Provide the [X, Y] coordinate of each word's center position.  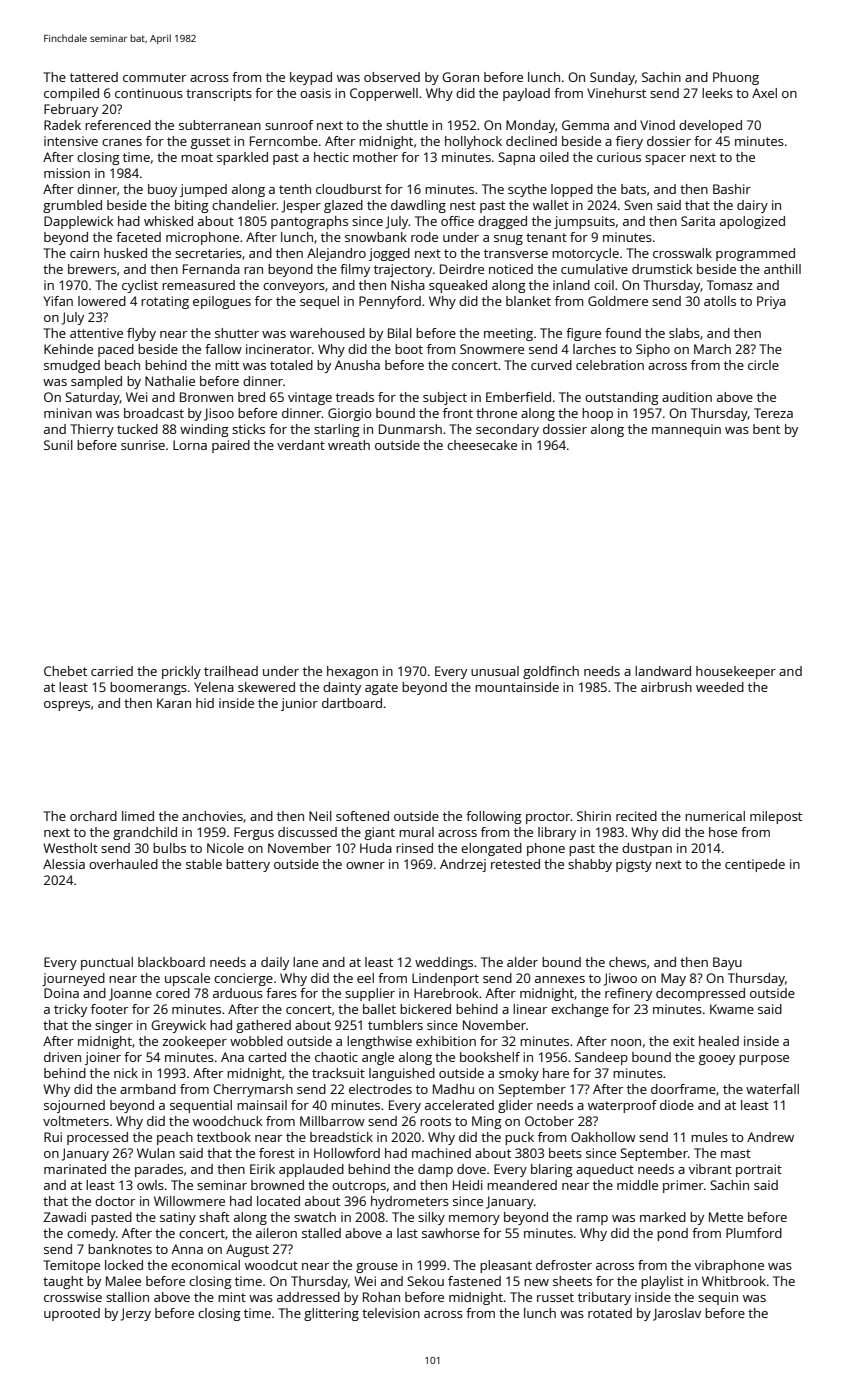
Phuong [736, 78]
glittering [331, 1314]
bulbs [169, 848]
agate [381, 689]
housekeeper [736, 672]
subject [445, 398]
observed [392, 77]
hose [723, 832]
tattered [94, 77]
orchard [93, 816]
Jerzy [136, 1314]
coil [604, 285]
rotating [165, 302]
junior [299, 704]
